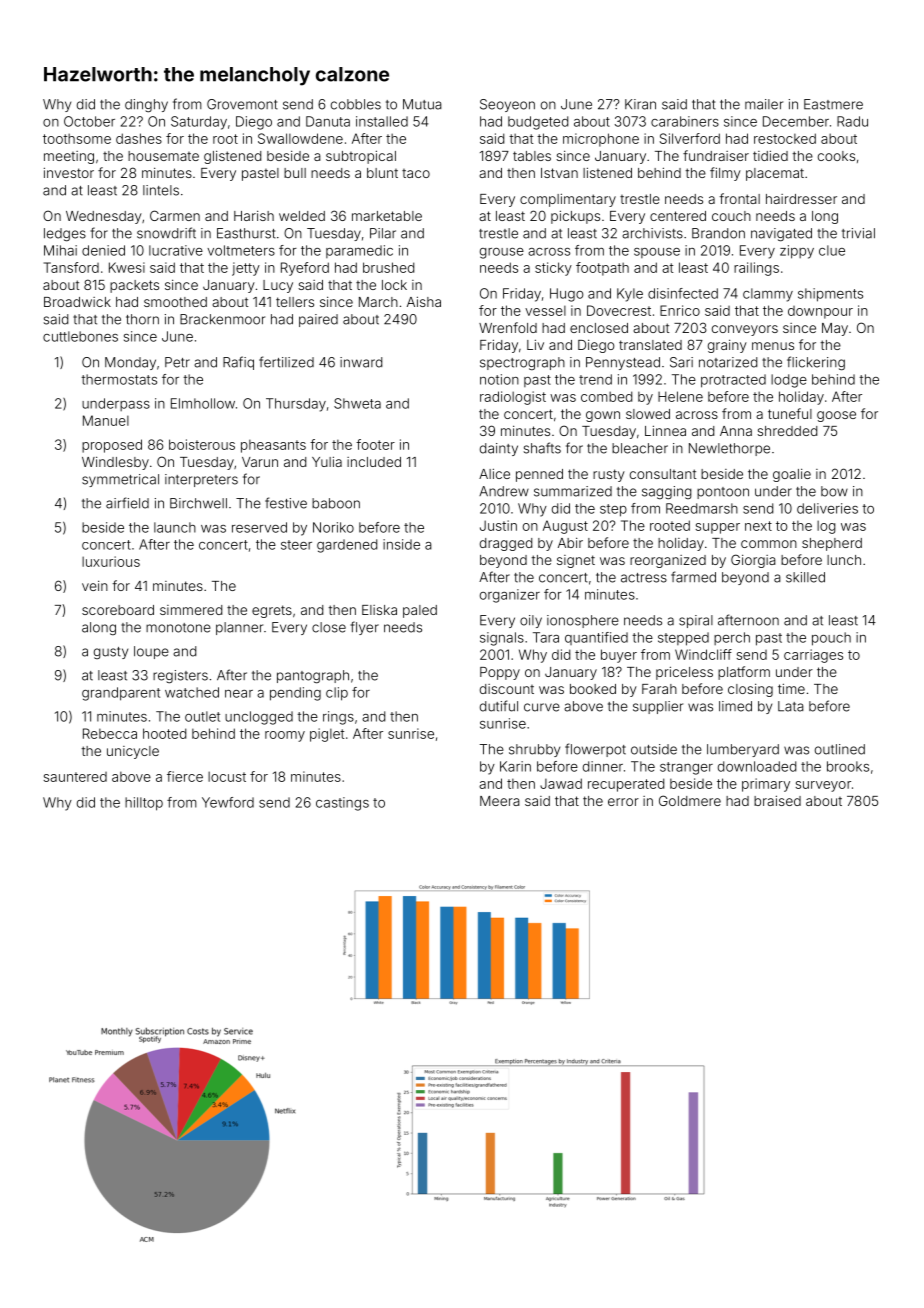 The height and width of the image is (1308, 924). What do you see at coordinates (775, 174) in the image?
I see `placemat` at bounding box center [775, 174].
